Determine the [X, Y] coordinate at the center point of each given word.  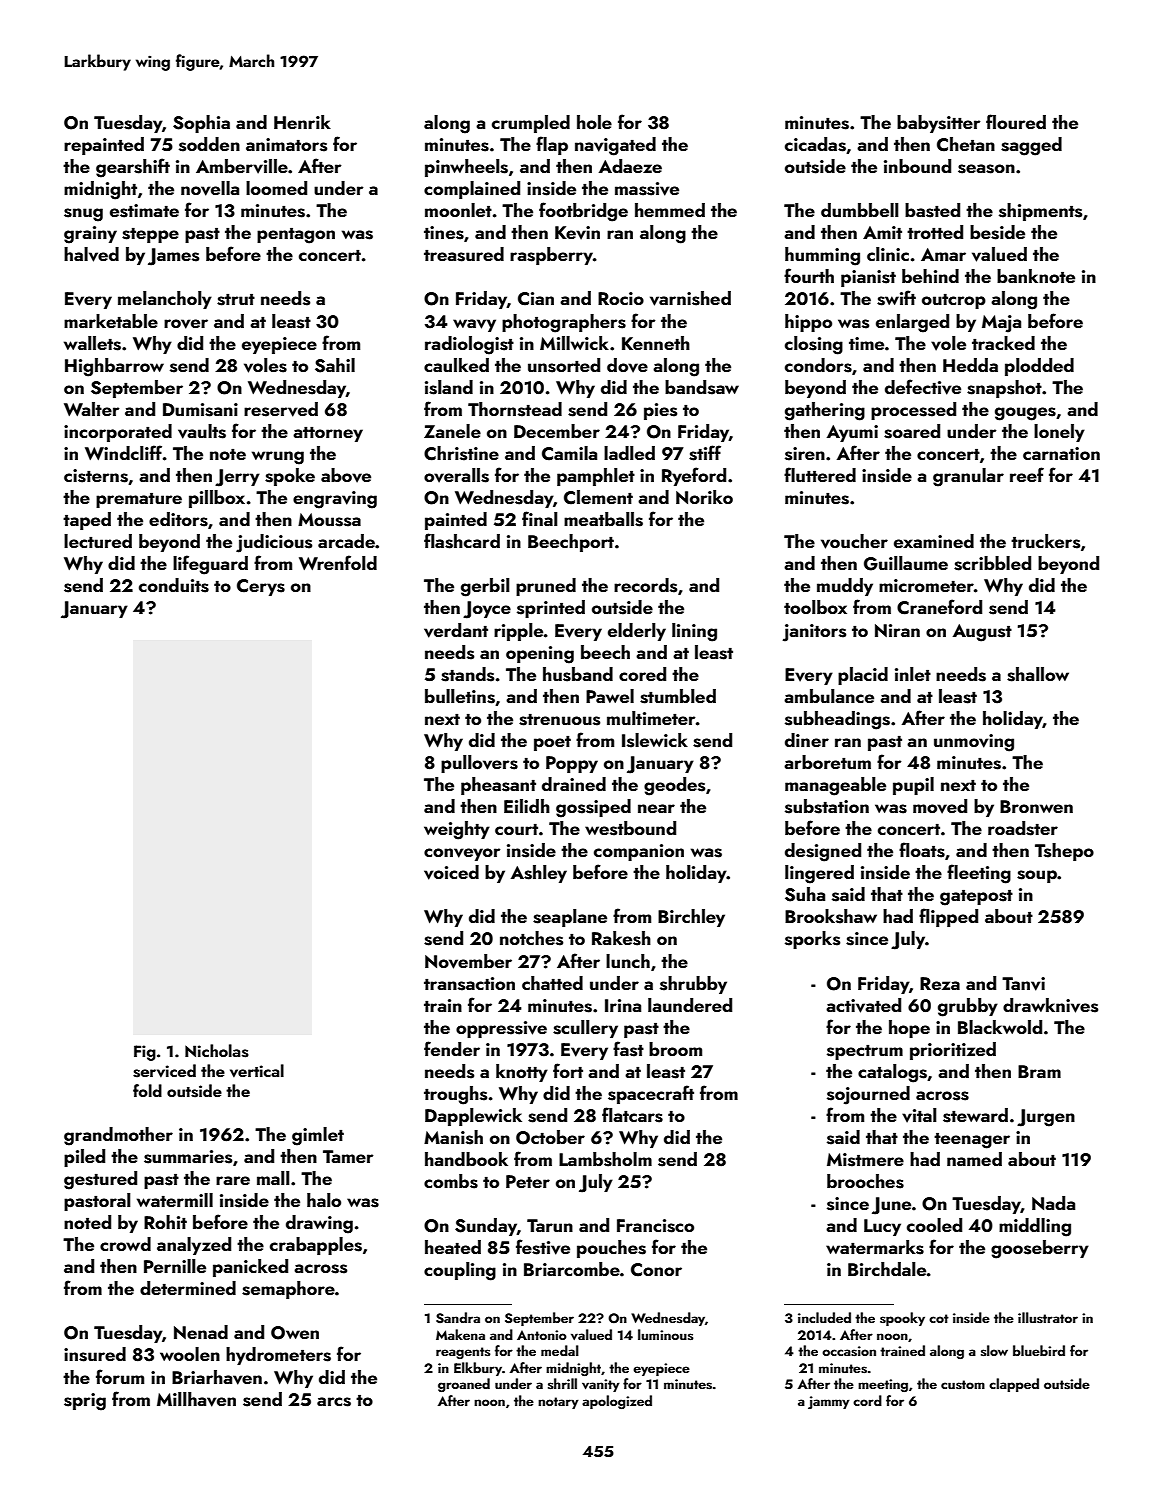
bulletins [460, 696]
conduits [174, 585]
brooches [865, 1181]
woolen [190, 1354]
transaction [469, 984]
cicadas [815, 144]
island [449, 387]
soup [1037, 876]
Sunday [486, 1227]
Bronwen [1036, 806]
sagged [1031, 146]
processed [913, 411]
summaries [188, 1157]
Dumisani [200, 410]
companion [639, 852]
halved [91, 254]
